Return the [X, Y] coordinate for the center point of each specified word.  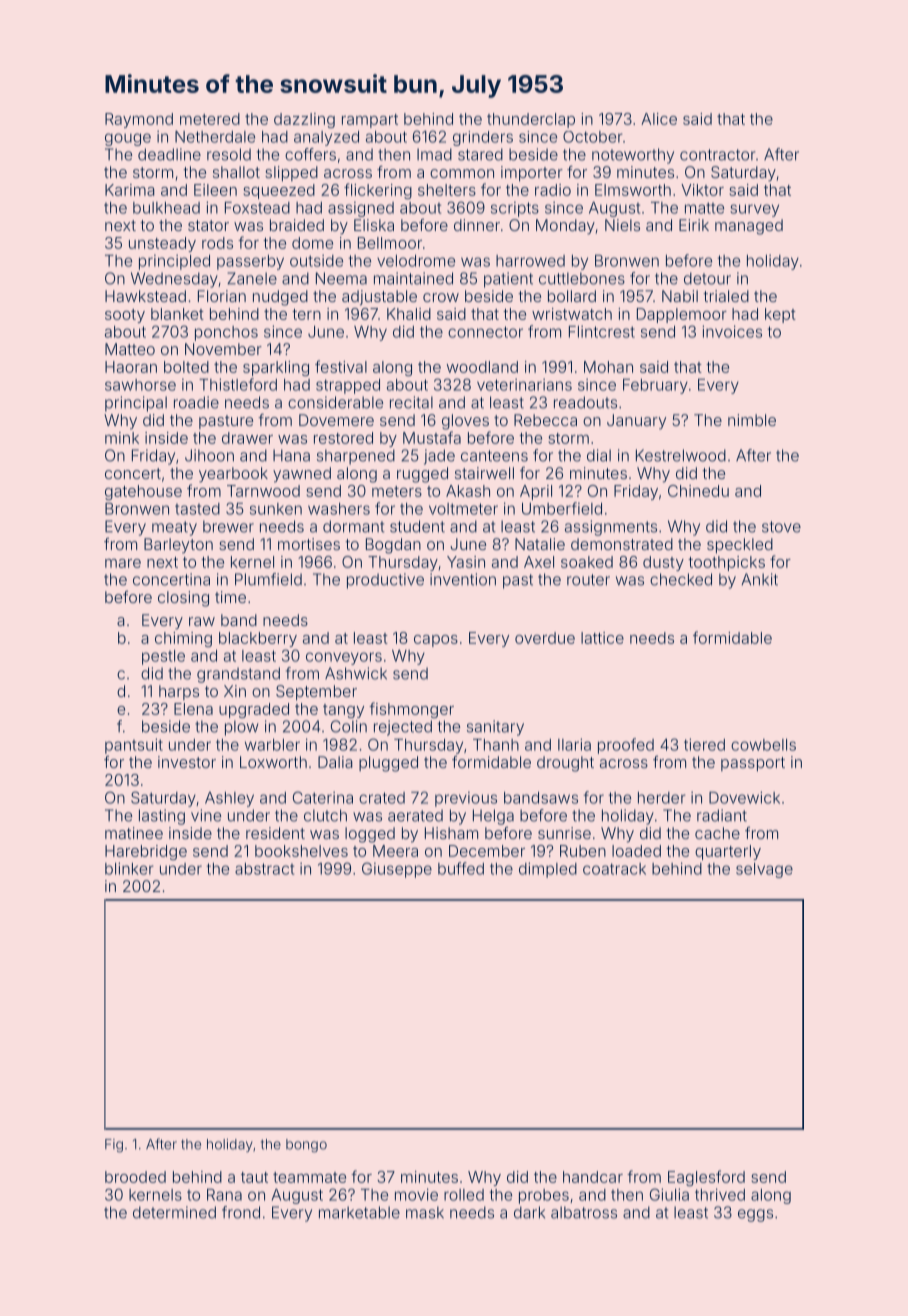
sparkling [276, 368]
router [588, 580]
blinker [129, 868]
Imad [434, 154]
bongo [306, 1146]
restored [343, 438]
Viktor [702, 190]
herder [662, 798]
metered [210, 119]
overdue [545, 638]
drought [565, 764]
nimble [752, 420]
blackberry [258, 639]
